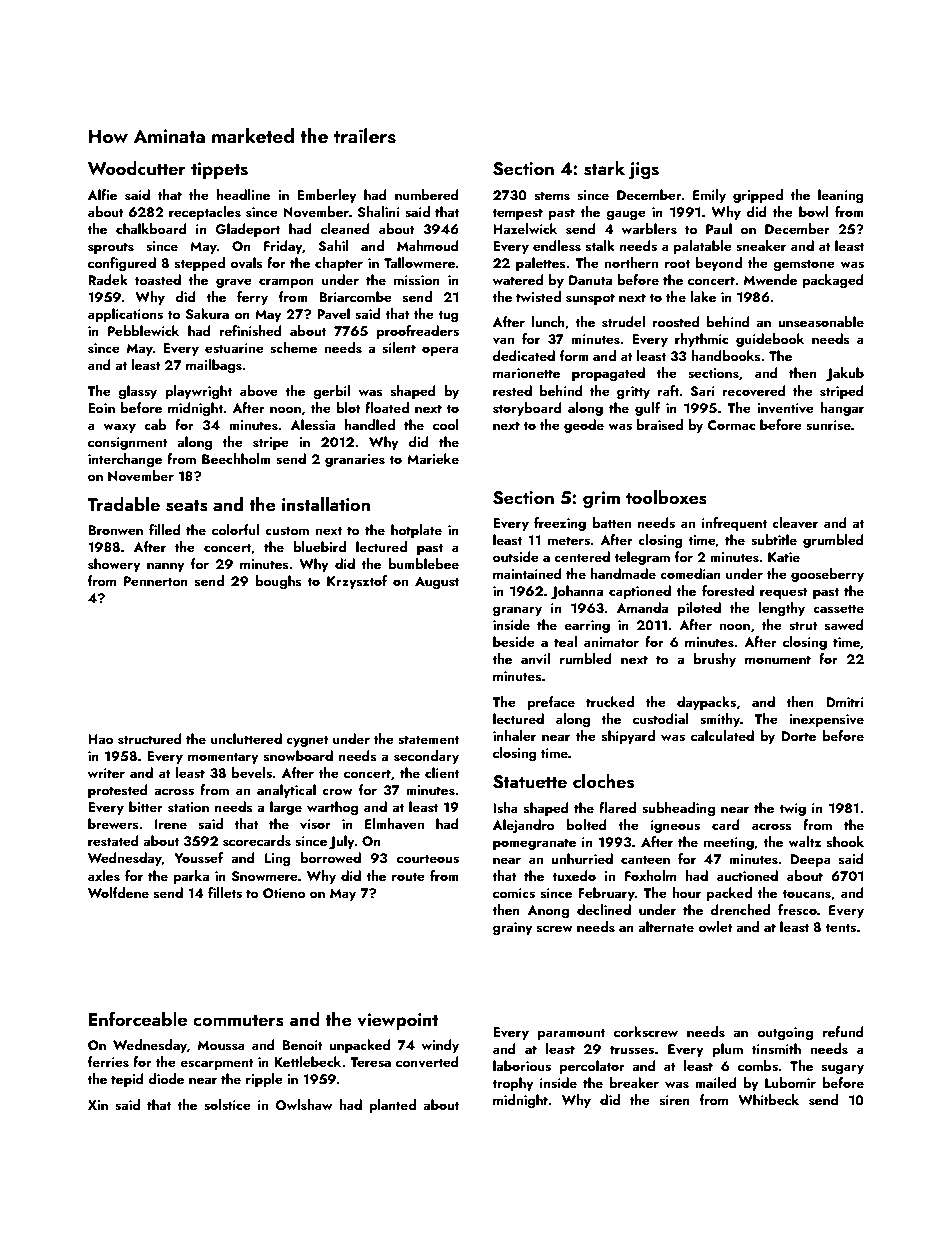 Image resolution: width=952 pixels, height=1233 pixels. What do you see at coordinates (227, 1105) in the screenshot?
I see `solstice` at bounding box center [227, 1105].
